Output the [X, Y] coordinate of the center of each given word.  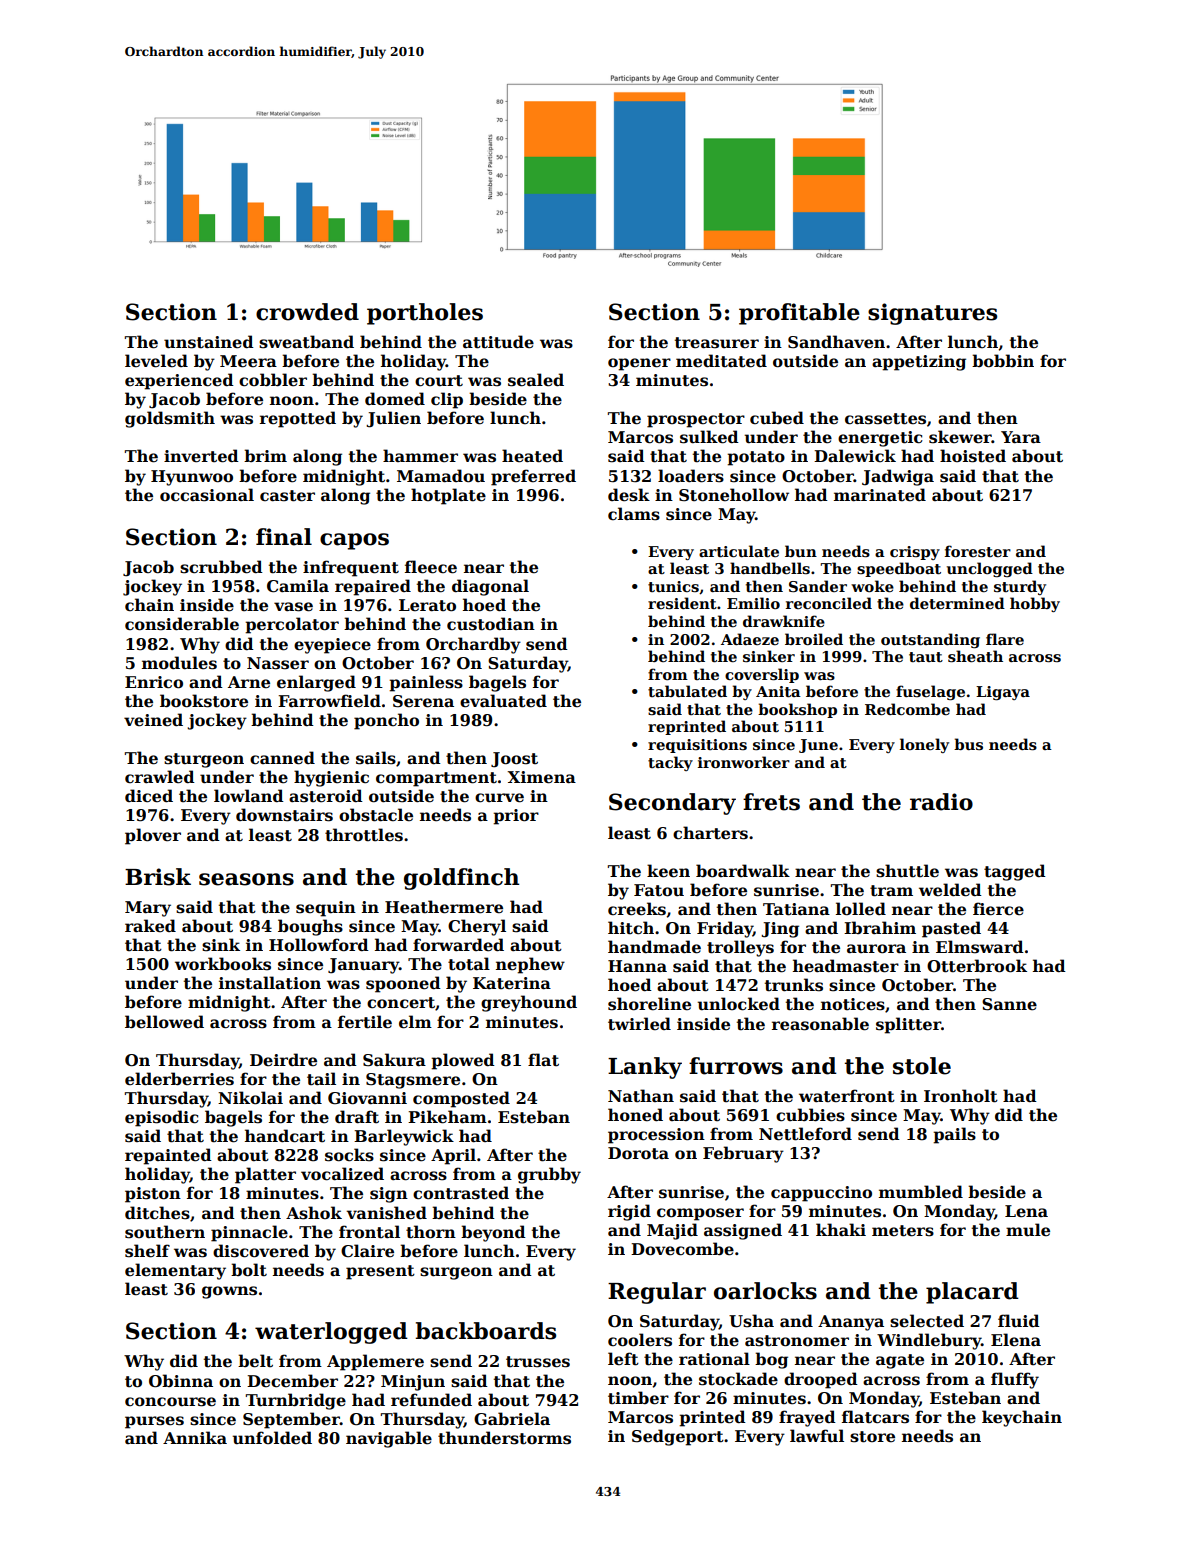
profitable [799, 314]
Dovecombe [682, 1249]
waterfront [847, 1096]
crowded [307, 312]
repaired [373, 587]
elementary [175, 1271]
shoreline [649, 1004]
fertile [365, 1022]
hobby [1035, 604]
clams [634, 514]
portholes [425, 314]
